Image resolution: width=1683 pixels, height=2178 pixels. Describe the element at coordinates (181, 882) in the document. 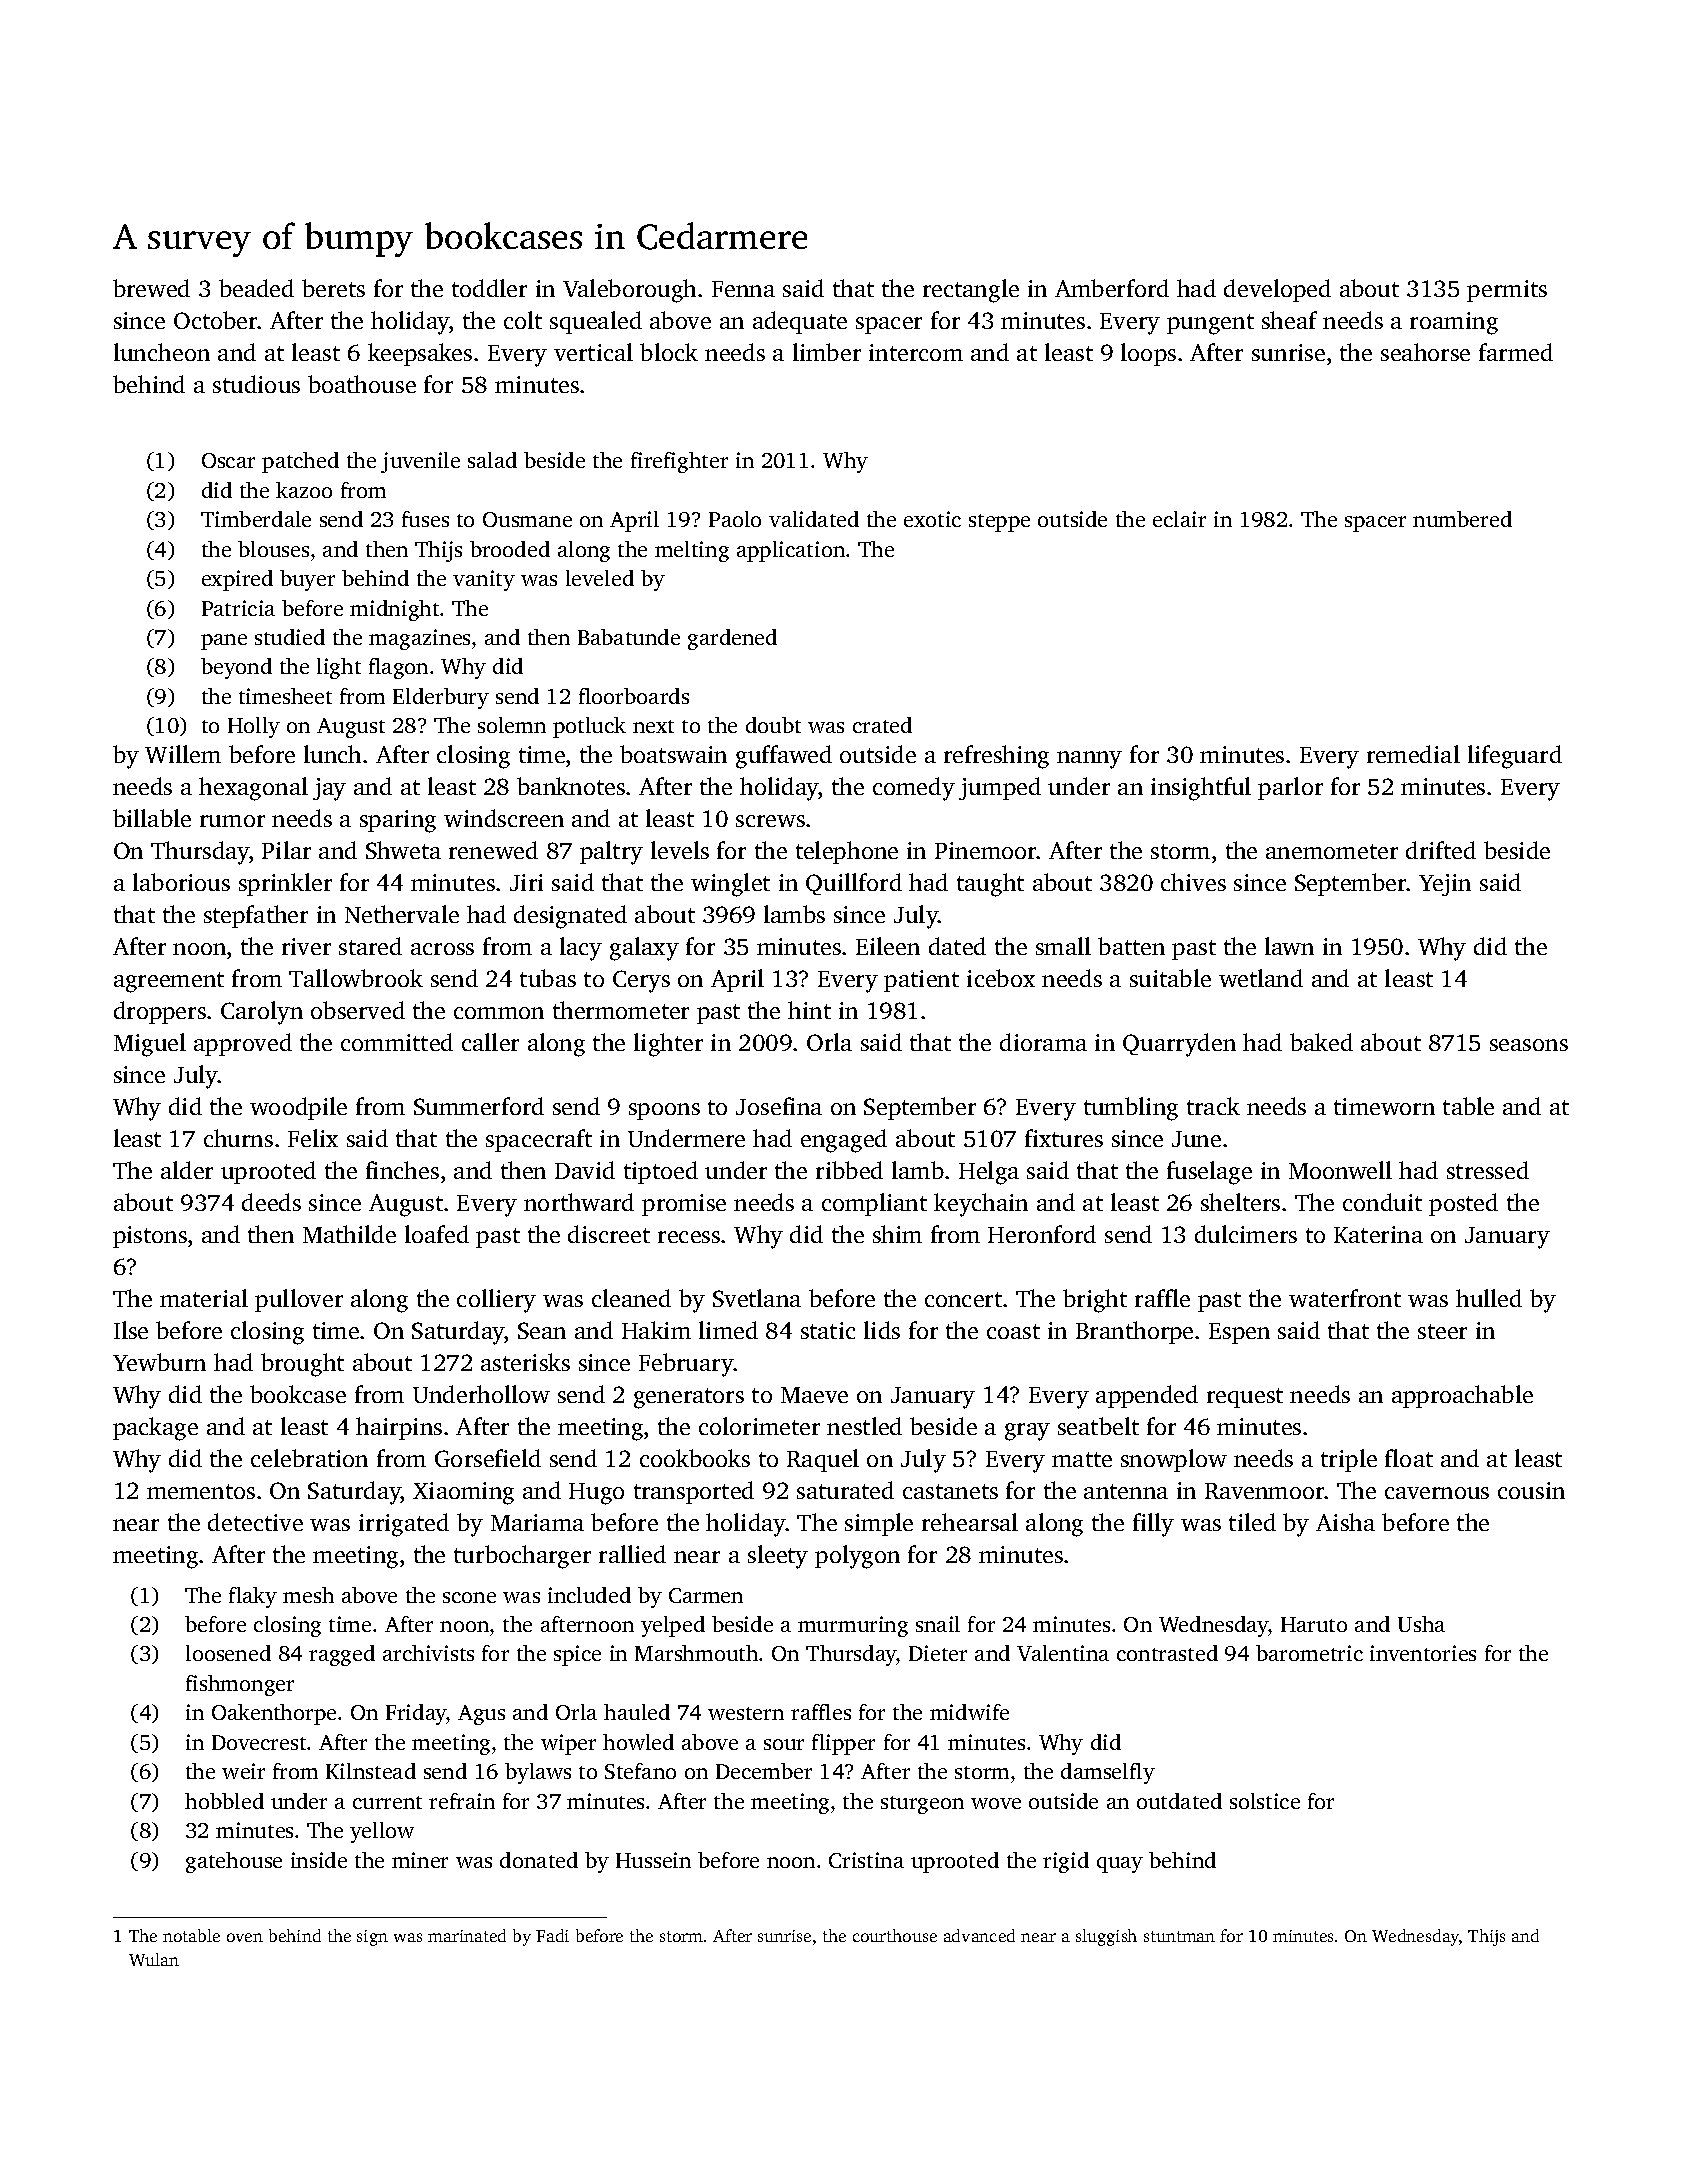

I see `laborious` at that location.
